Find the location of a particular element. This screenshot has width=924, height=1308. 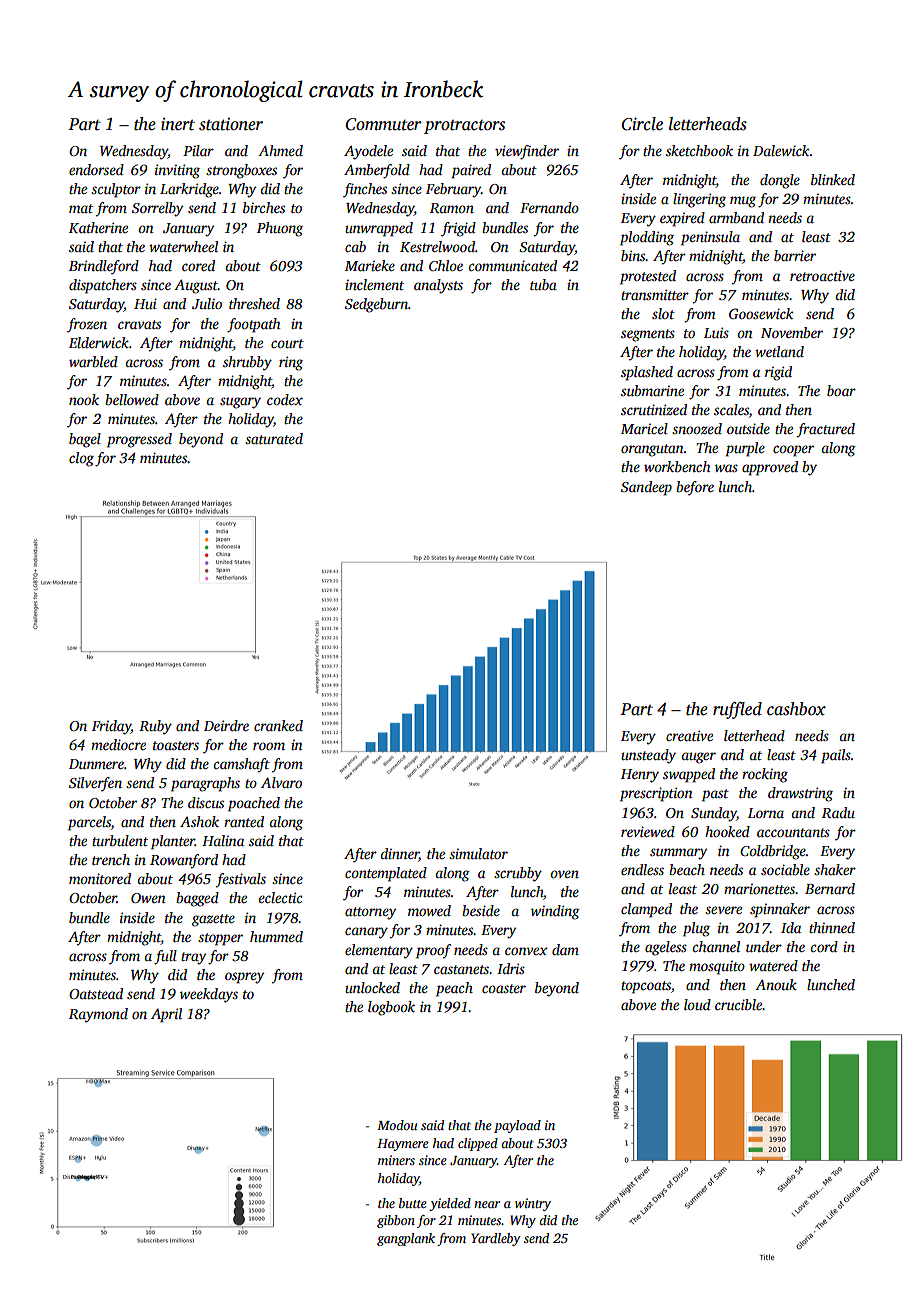

cashbox is located at coordinates (796, 709).
